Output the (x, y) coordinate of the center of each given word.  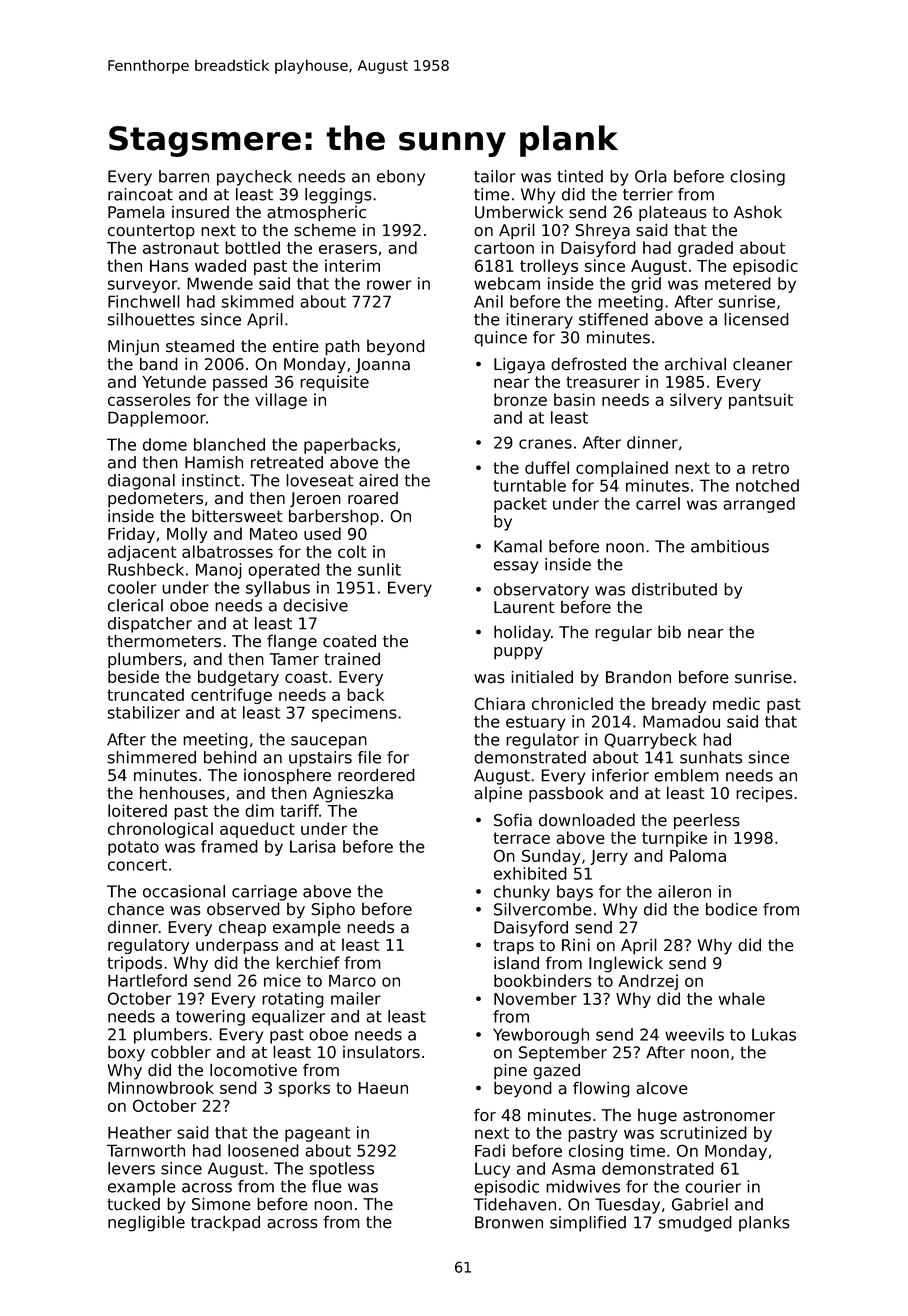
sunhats (711, 757)
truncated (145, 694)
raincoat (140, 194)
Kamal (518, 546)
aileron (684, 891)
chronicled (572, 703)
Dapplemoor (157, 419)
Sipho (333, 910)
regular (623, 633)
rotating (293, 1000)
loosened (263, 1150)
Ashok (758, 212)
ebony (401, 178)
